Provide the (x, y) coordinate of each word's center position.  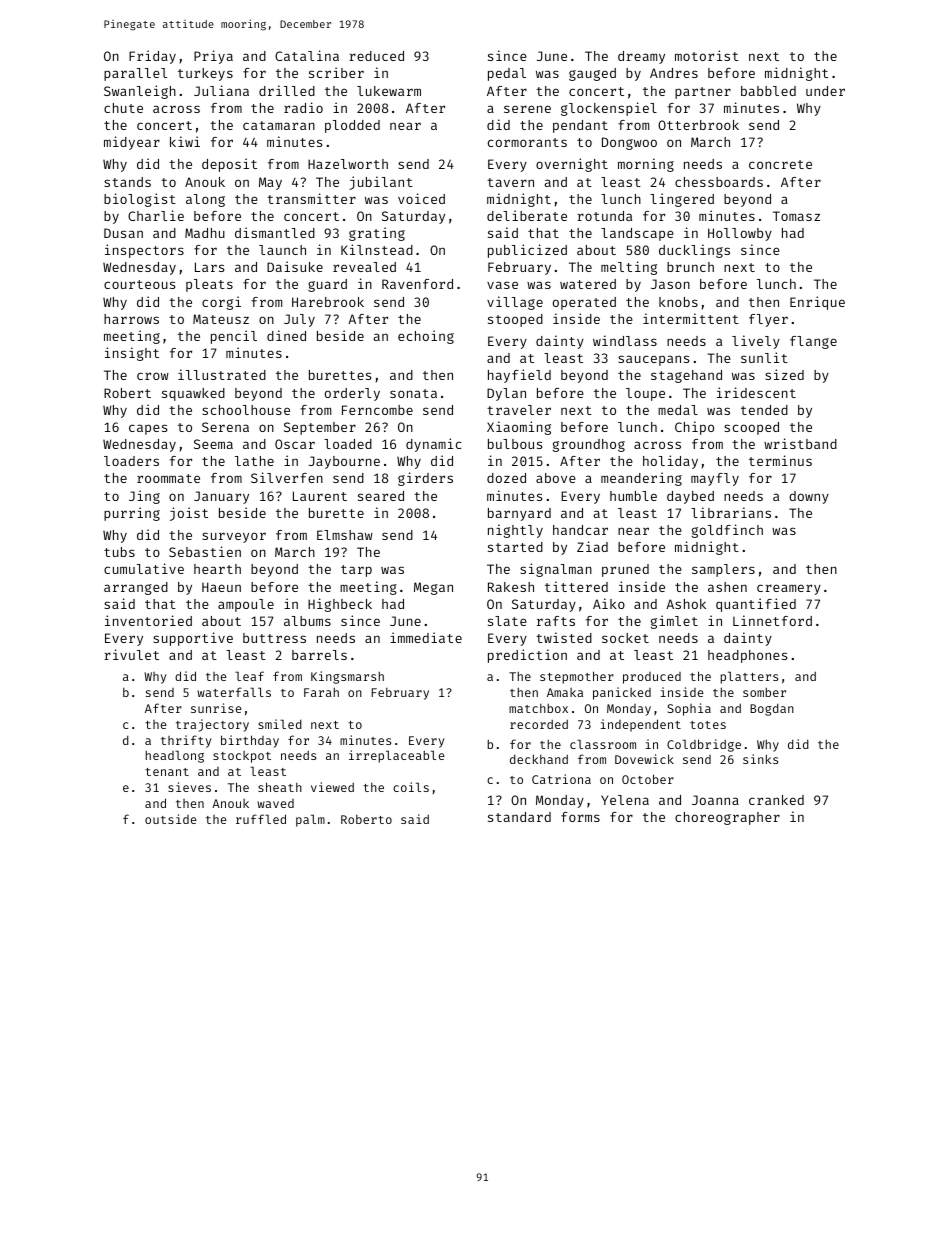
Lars (209, 267)
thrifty (186, 741)
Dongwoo (629, 143)
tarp (356, 571)
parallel (135, 74)
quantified (756, 605)
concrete (780, 164)
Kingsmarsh (347, 677)
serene (527, 109)
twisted (564, 637)
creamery (789, 589)
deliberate (527, 215)
